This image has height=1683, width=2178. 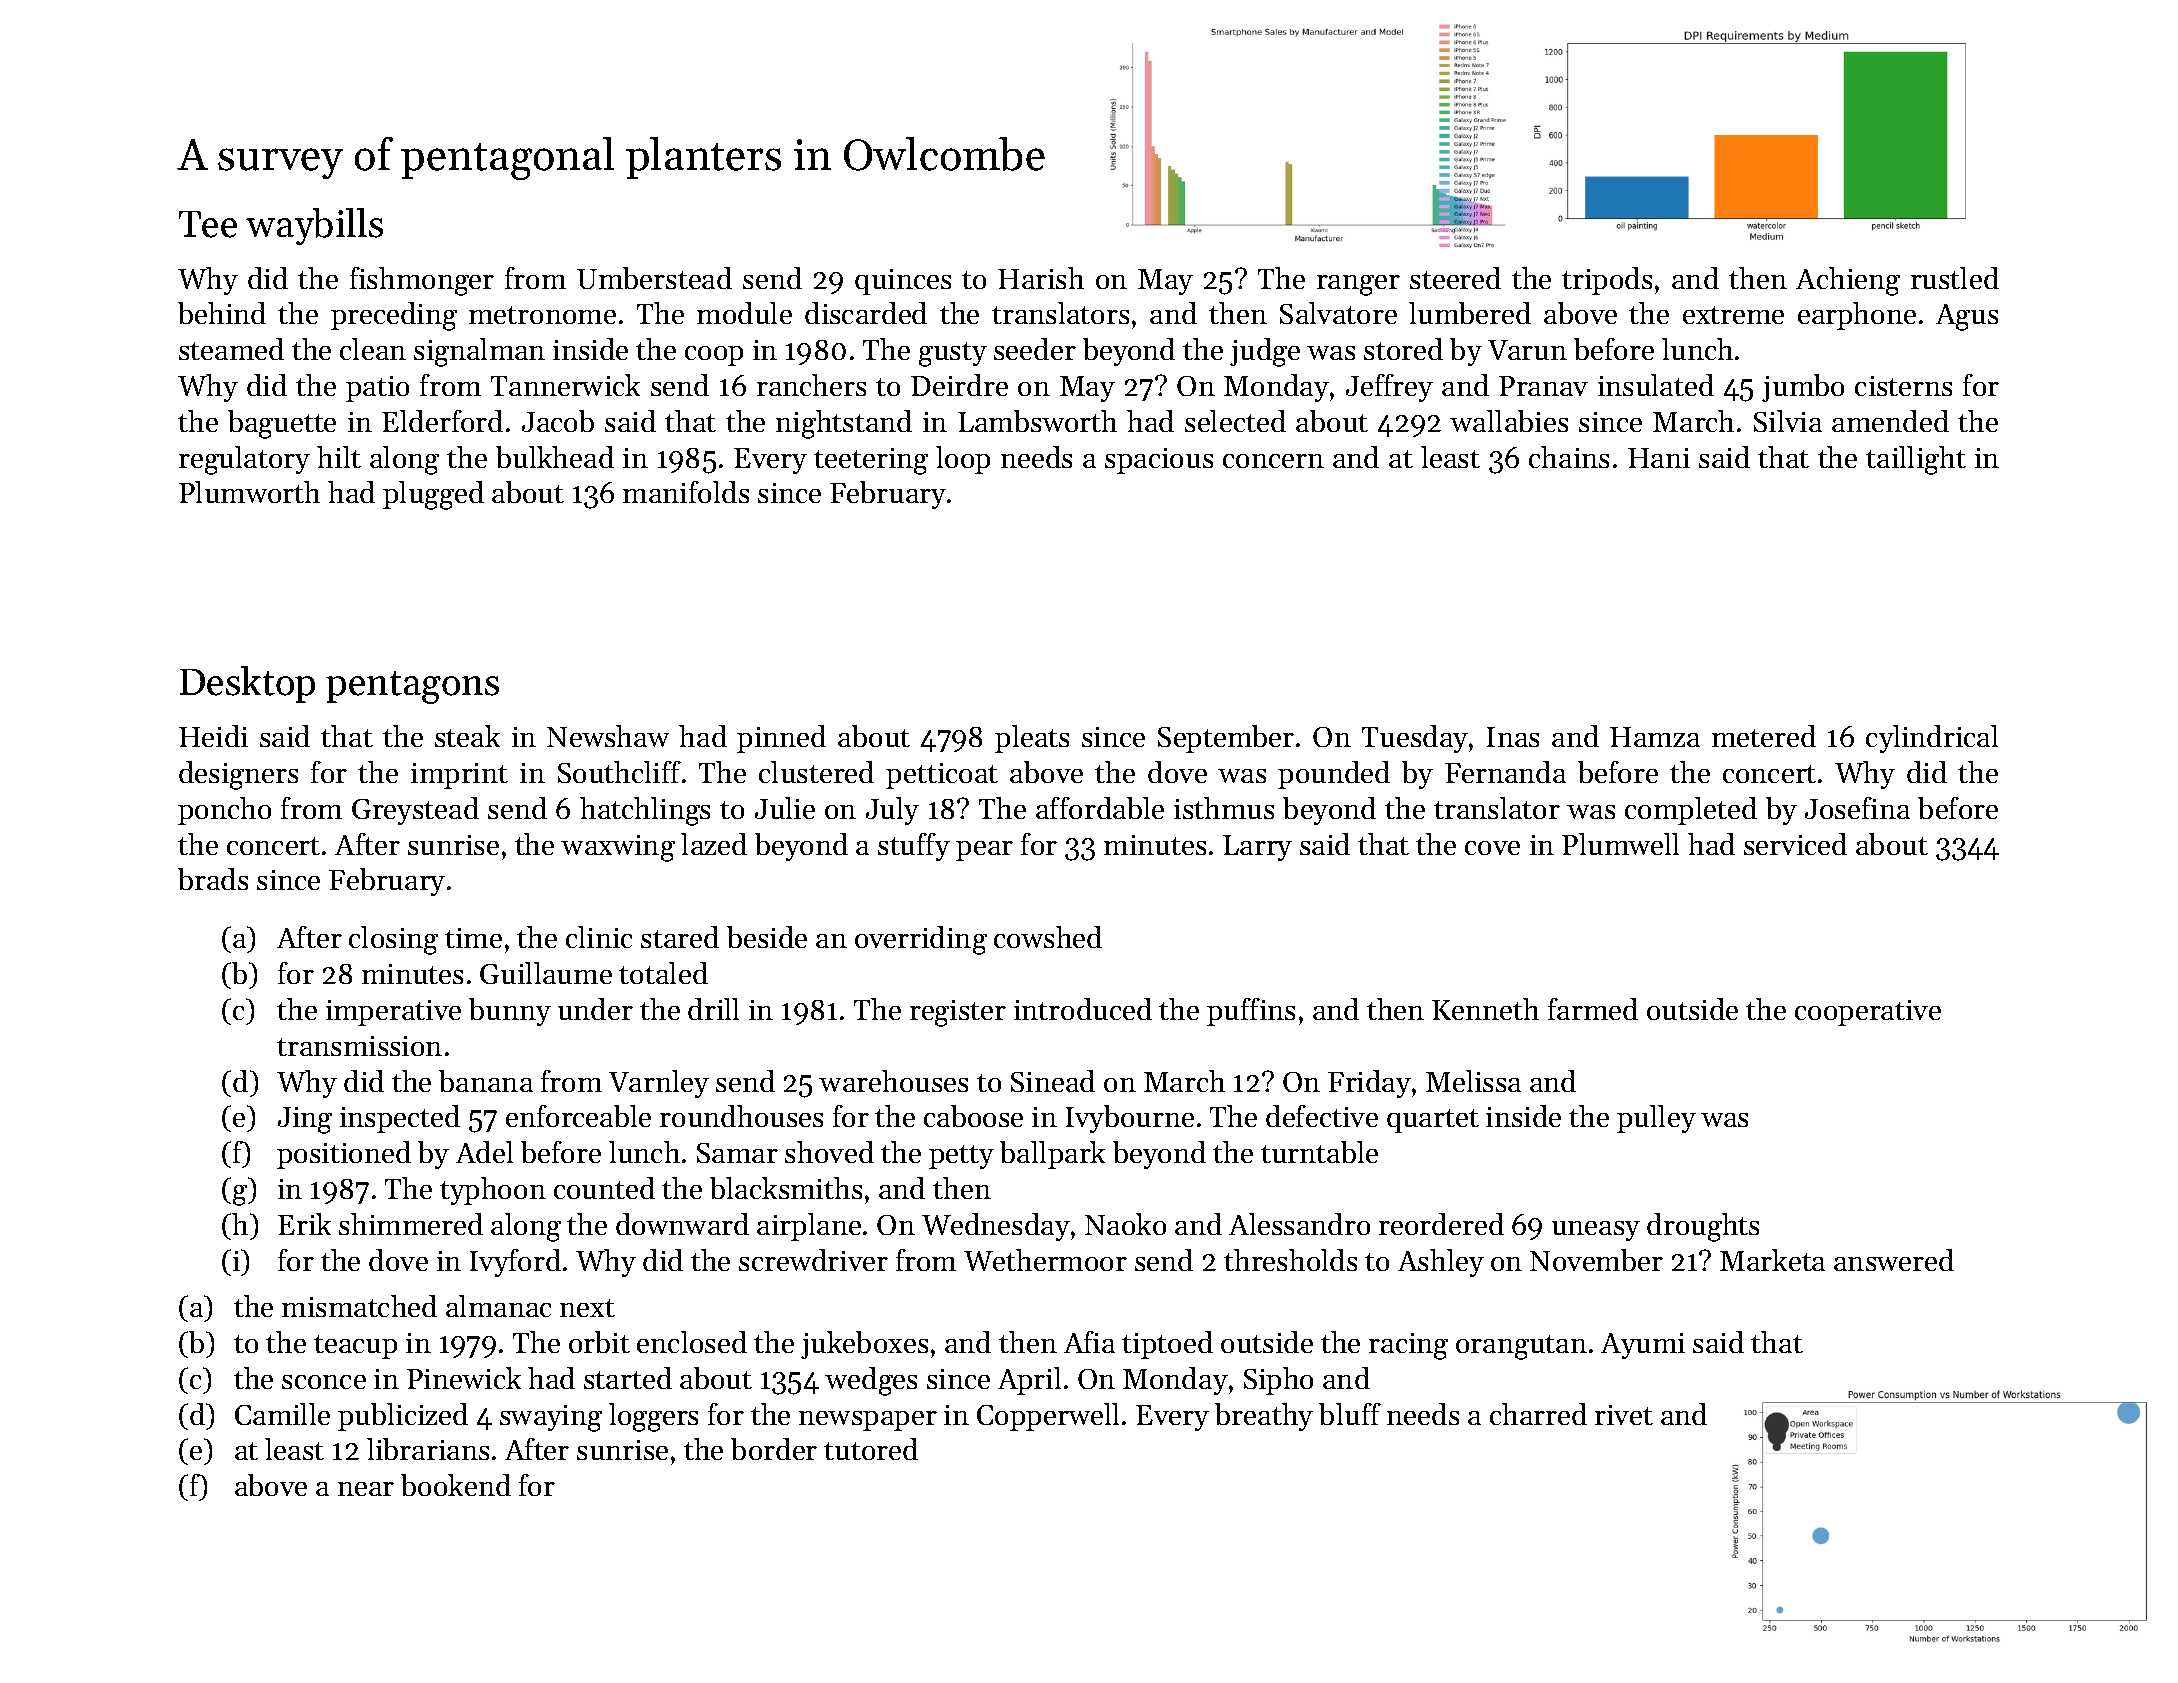 I want to click on Umberstead, so click(x=654, y=278).
